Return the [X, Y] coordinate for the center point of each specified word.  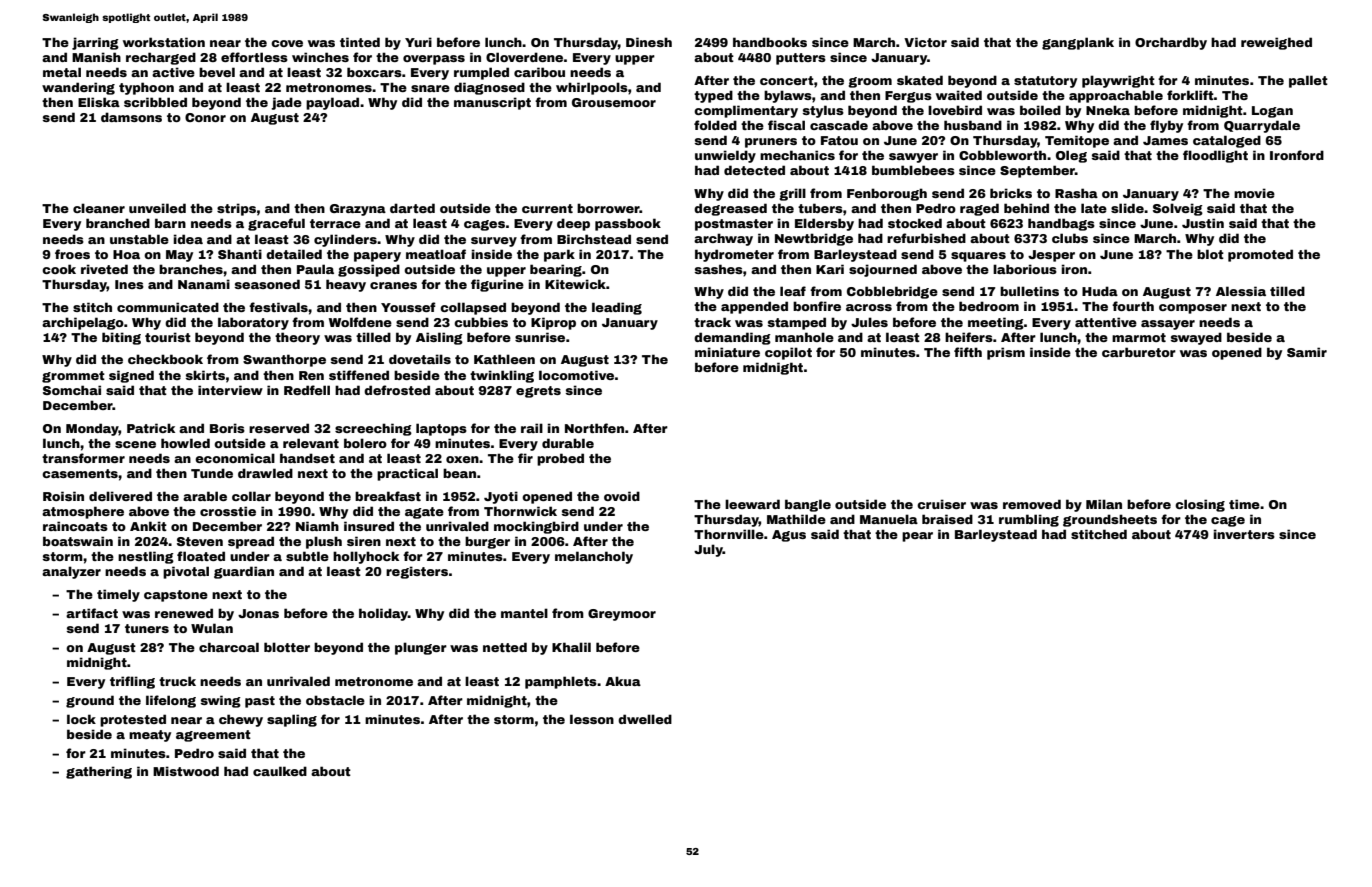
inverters [1244, 534]
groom [870, 82]
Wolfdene [360, 322]
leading [617, 308]
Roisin [63, 496]
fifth [968, 352]
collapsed [473, 308]
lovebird [955, 110]
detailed [294, 254]
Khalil [571, 647]
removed [1032, 504]
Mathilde [796, 519]
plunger [421, 648]
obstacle [335, 700]
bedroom [989, 306]
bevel [217, 72]
